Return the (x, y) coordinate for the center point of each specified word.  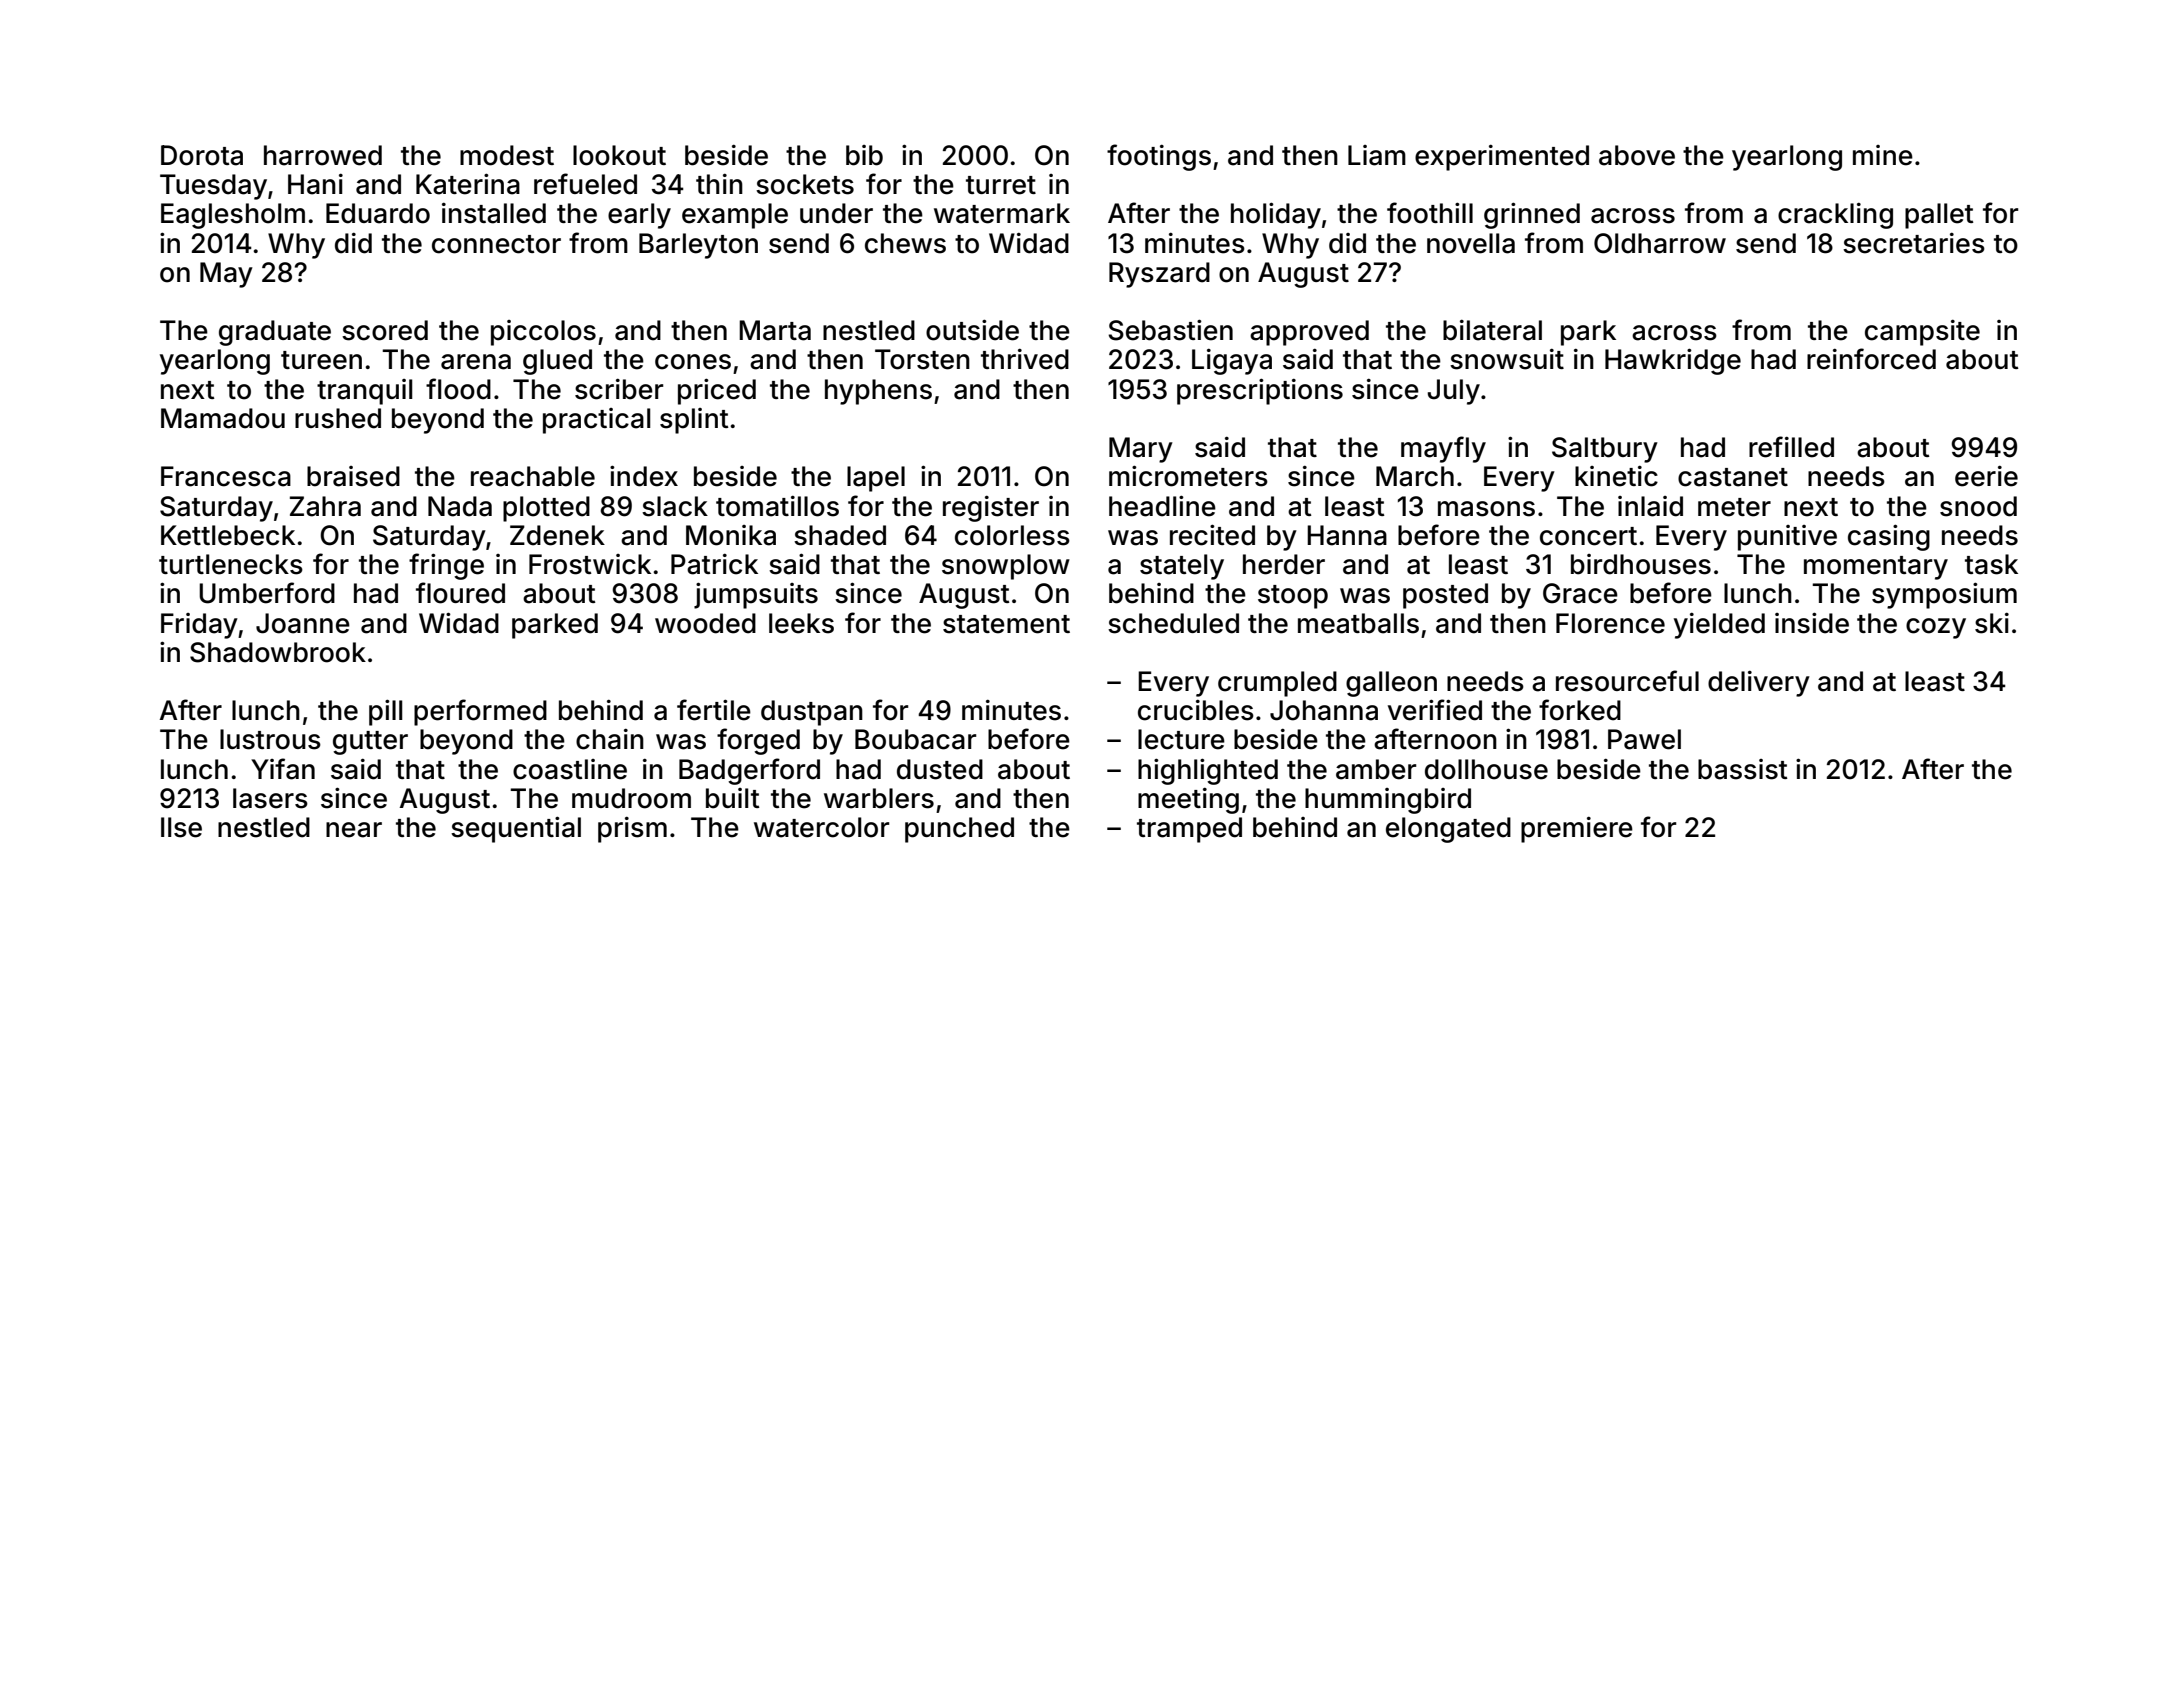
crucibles (1196, 710)
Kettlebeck (228, 535)
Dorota (202, 155)
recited (1212, 535)
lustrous (270, 739)
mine (1883, 155)
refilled (1791, 447)
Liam (1377, 155)
